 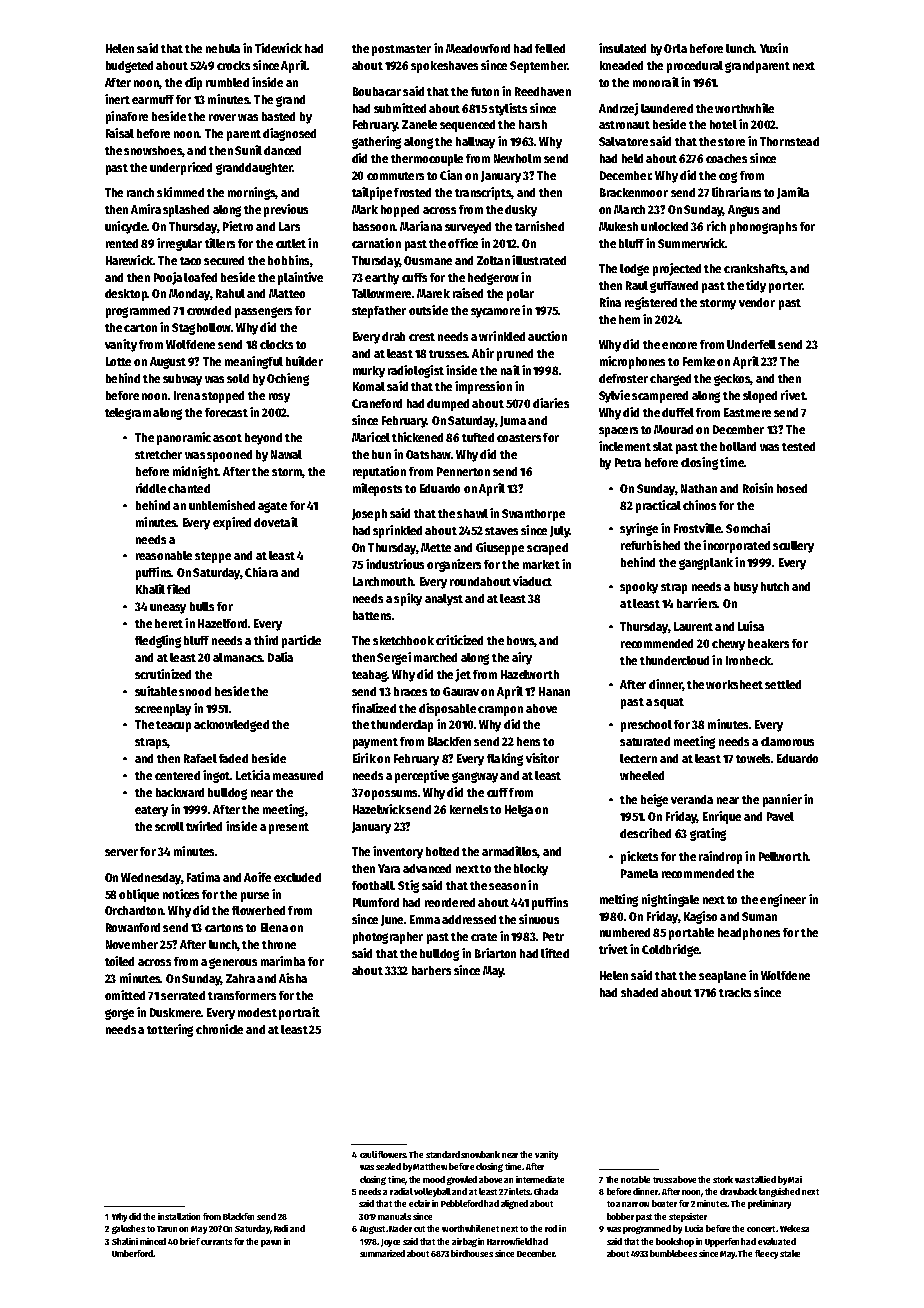 I want to click on budgeted, so click(x=129, y=67).
